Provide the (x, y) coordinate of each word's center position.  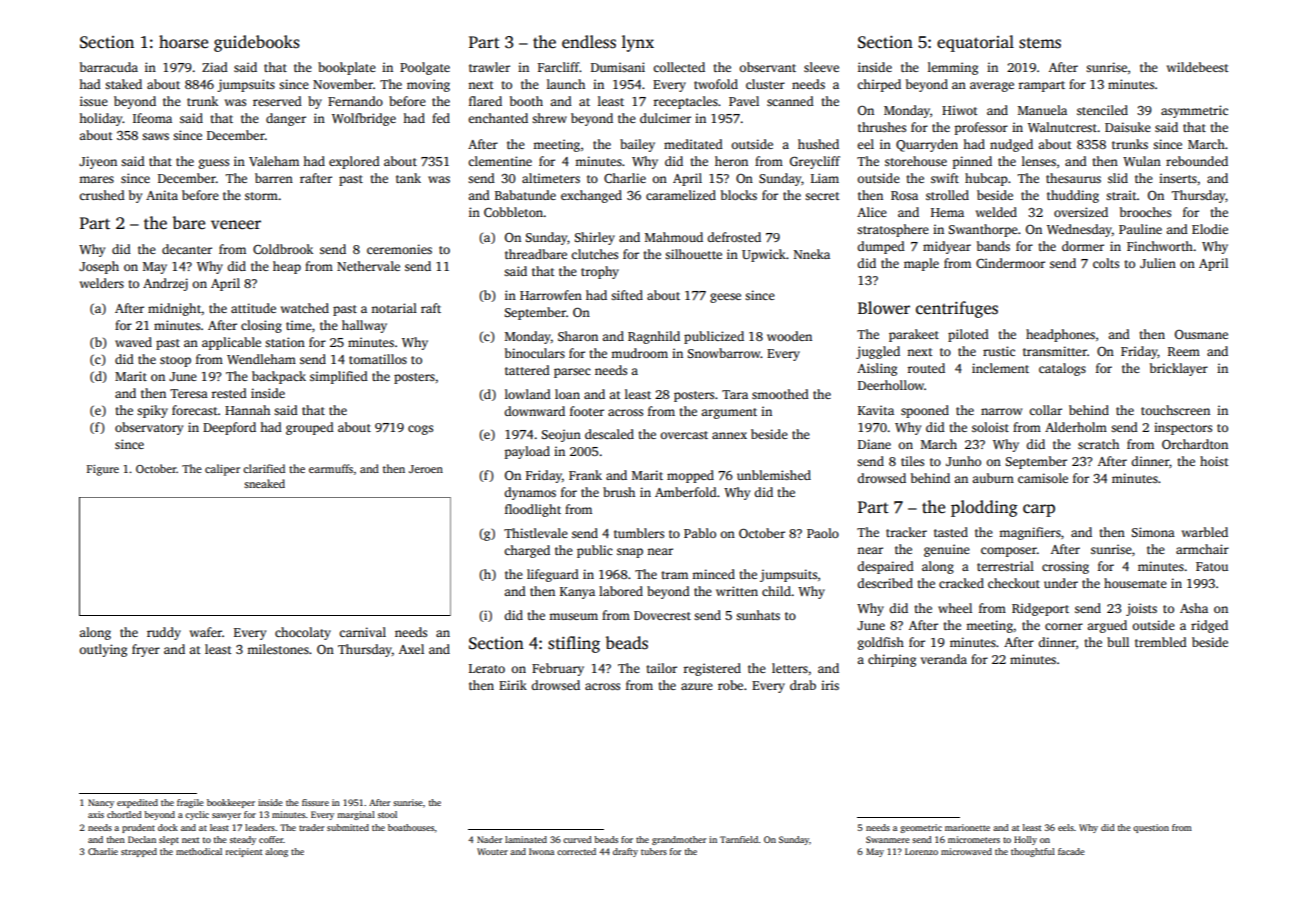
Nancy (101, 803)
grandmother (679, 840)
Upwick (764, 255)
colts (1106, 263)
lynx (638, 43)
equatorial (975, 43)
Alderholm (1076, 427)
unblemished (774, 475)
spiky (152, 411)
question (1151, 828)
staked (123, 84)
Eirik (513, 685)
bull (1118, 642)
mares (96, 179)
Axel (411, 649)
